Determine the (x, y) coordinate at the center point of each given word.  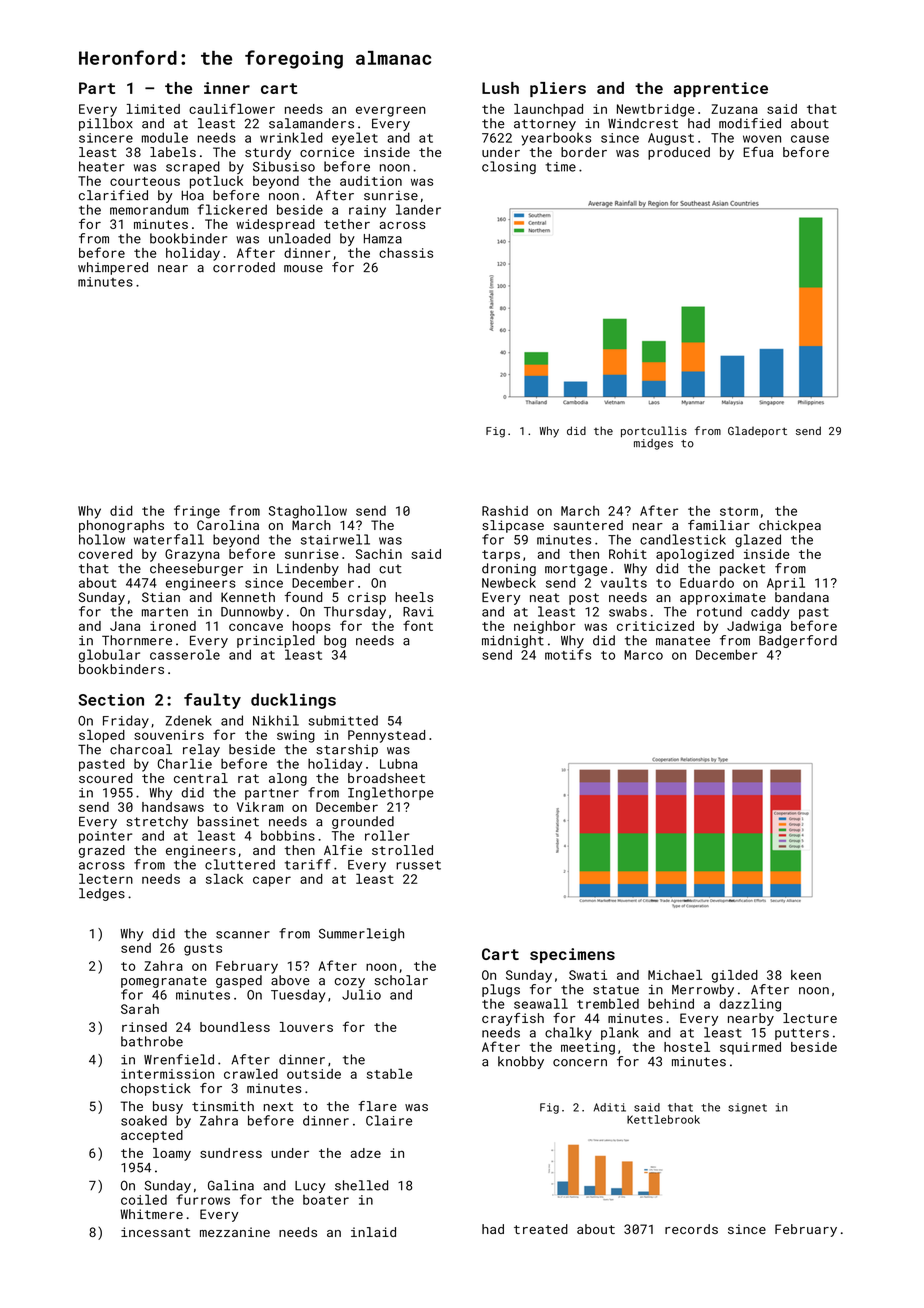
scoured (106, 778)
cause (810, 139)
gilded (735, 976)
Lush (500, 88)
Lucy (310, 1187)
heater (102, 166)
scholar (401, 980)
